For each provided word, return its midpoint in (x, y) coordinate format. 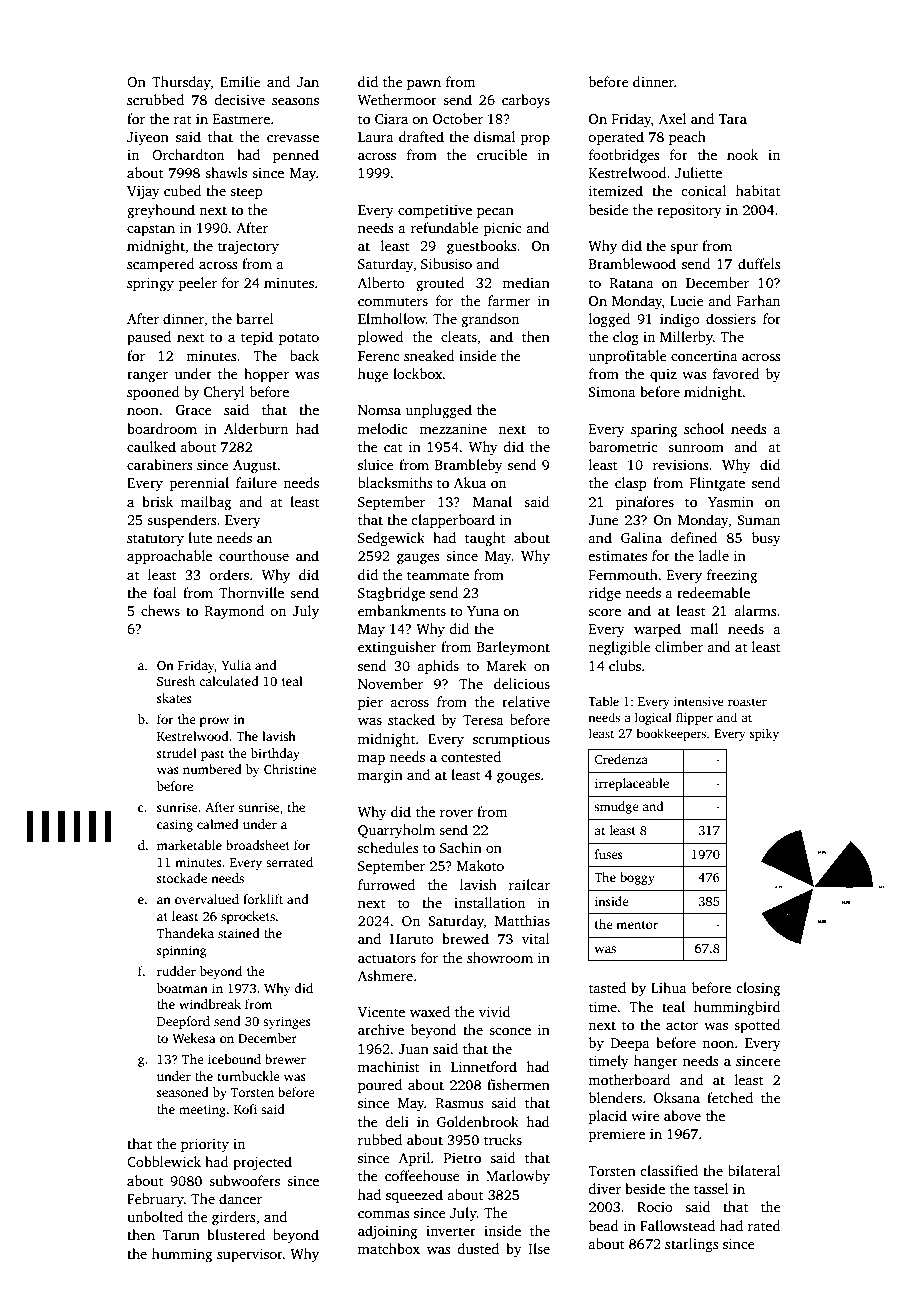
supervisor (250, 1255)
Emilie (240, 81)
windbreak (210, 1004)
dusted (478, 1248)
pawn (424, 85)
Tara (733, 119)
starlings (691, 1245)
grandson (490, 320)
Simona (612, 392)
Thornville (251, 592)
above (682, 1115)
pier (370, 703)
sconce (510, 1031)
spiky (764, 734)
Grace (194, 410)
